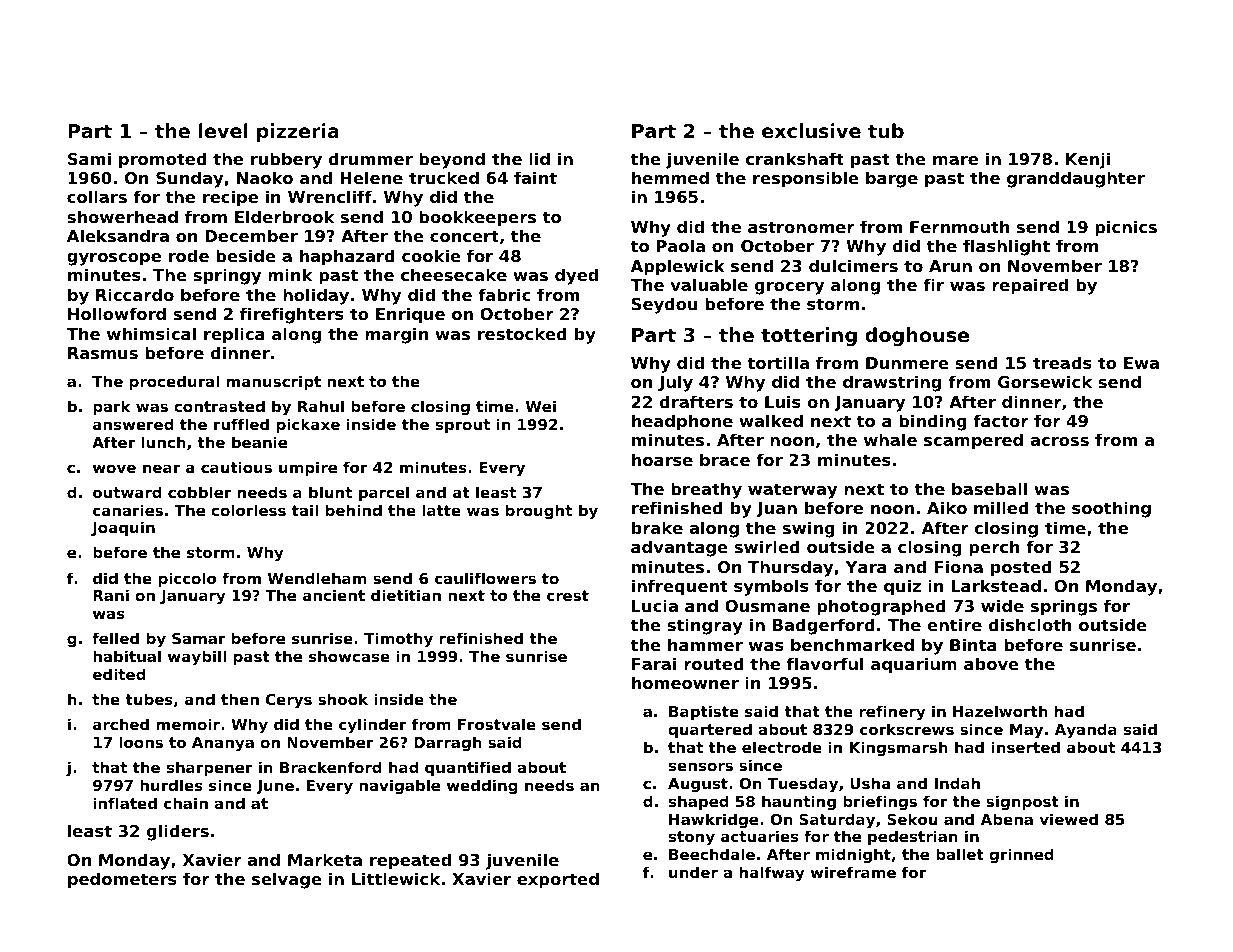 The image size is (1233, 952). Describe the element at coordinates (1021, 855) in the screenshot. I see `grinned` at that location.
